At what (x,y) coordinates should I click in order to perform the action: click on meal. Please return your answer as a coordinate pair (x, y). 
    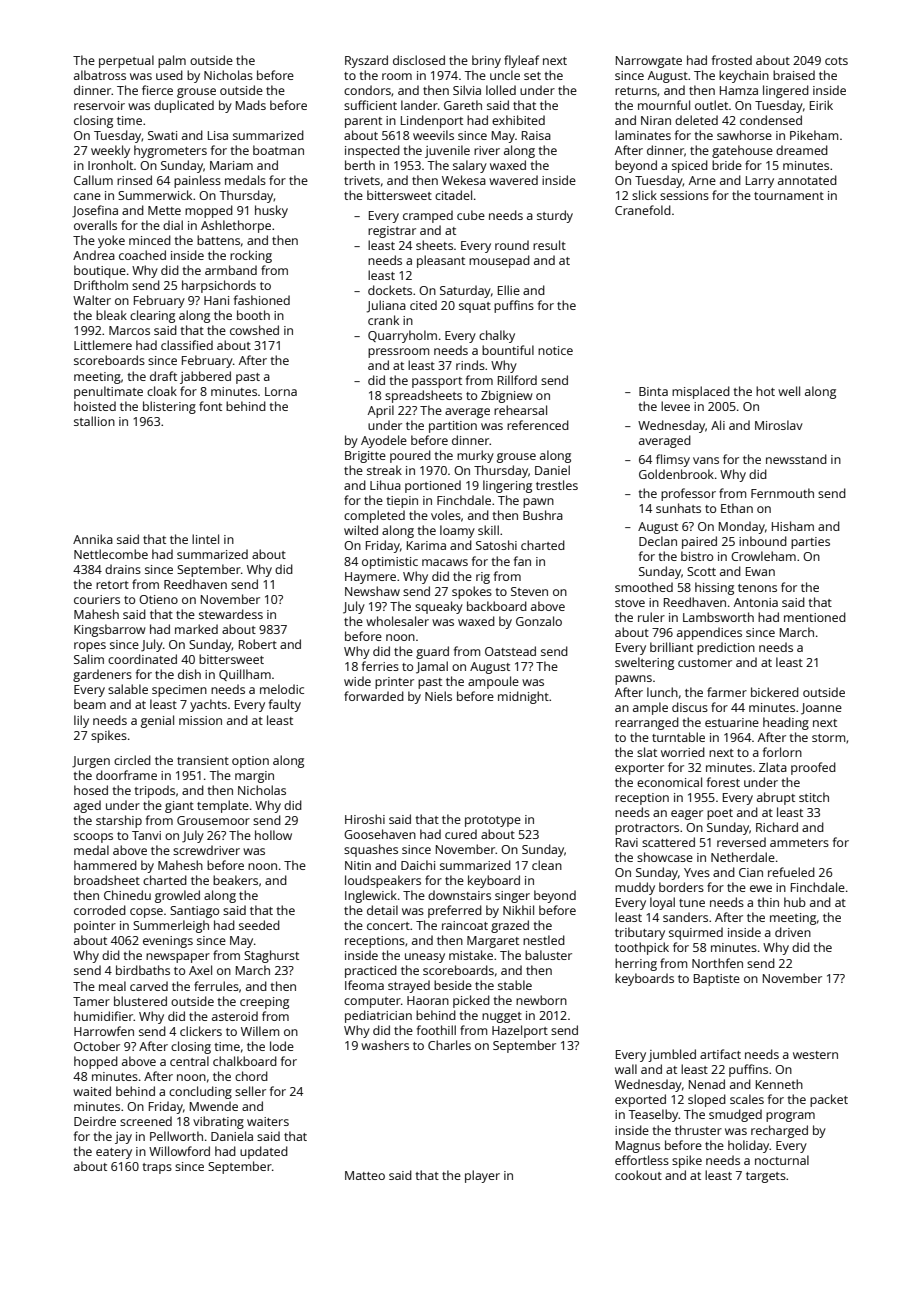
    Looking at the image, I should click on (112, 986).
